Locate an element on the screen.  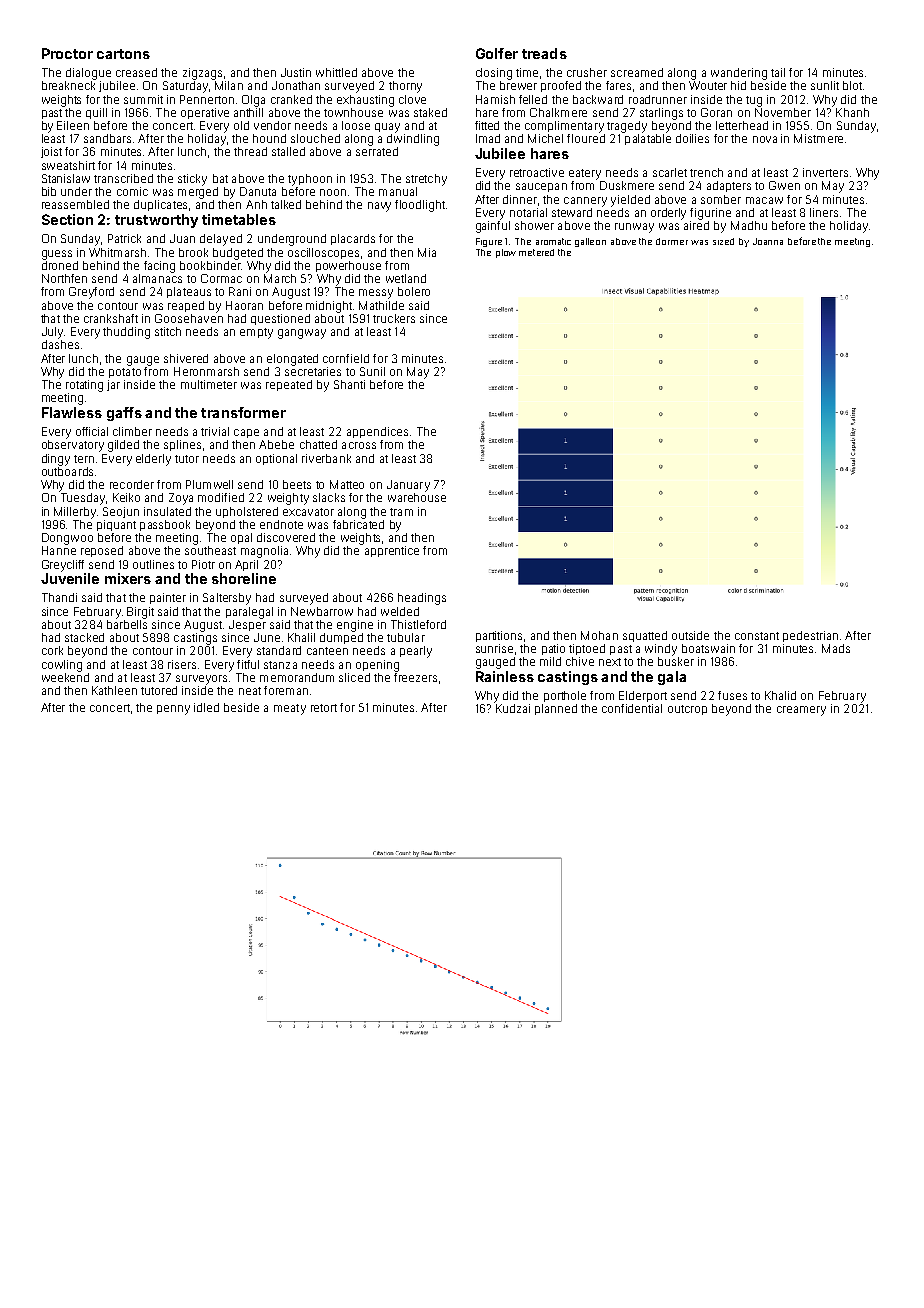
tail is located at coordinates (778, 72).
